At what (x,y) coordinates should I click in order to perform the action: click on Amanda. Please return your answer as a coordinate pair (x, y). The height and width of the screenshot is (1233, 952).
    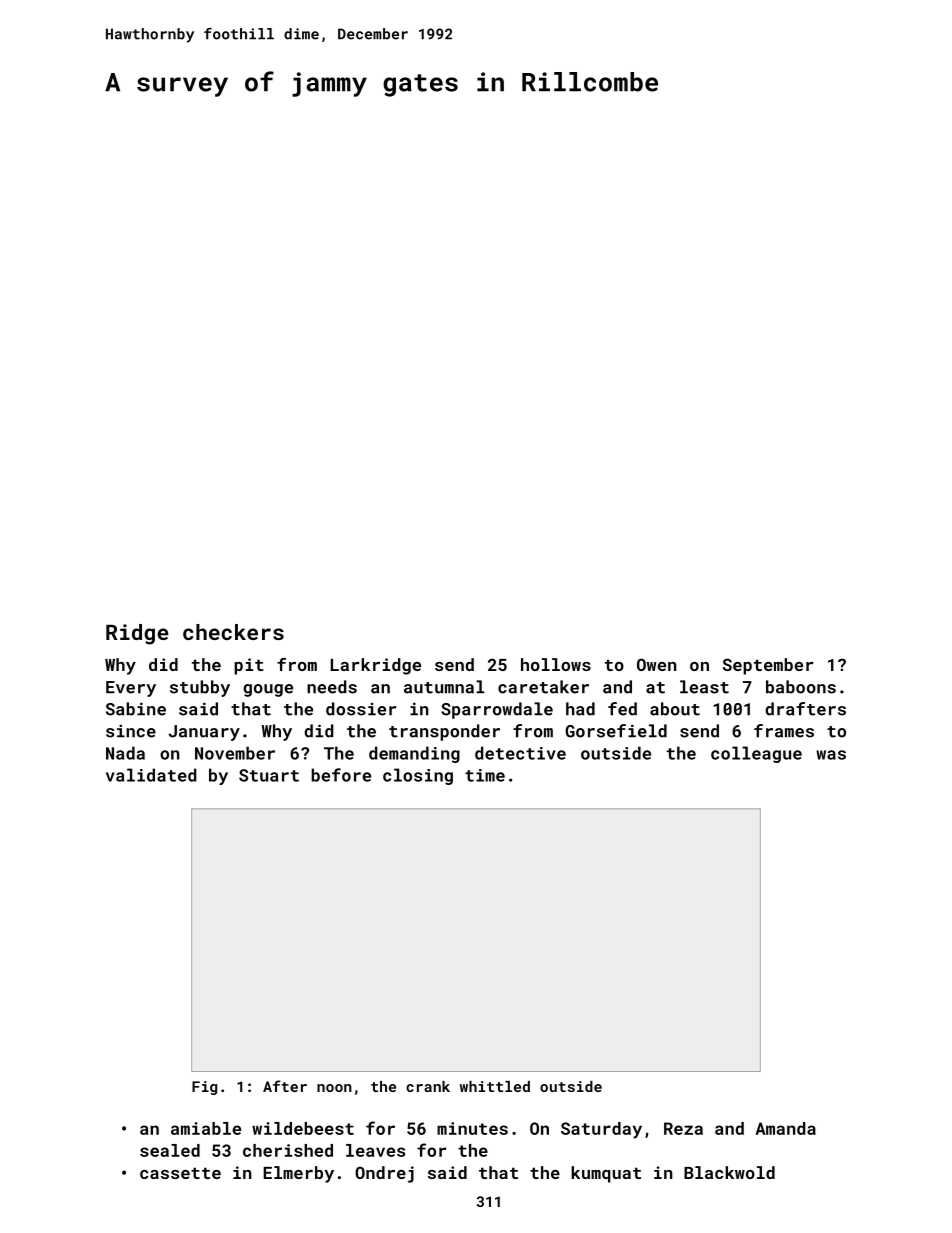
    Looking at the image, I should click on (785, 1128).
